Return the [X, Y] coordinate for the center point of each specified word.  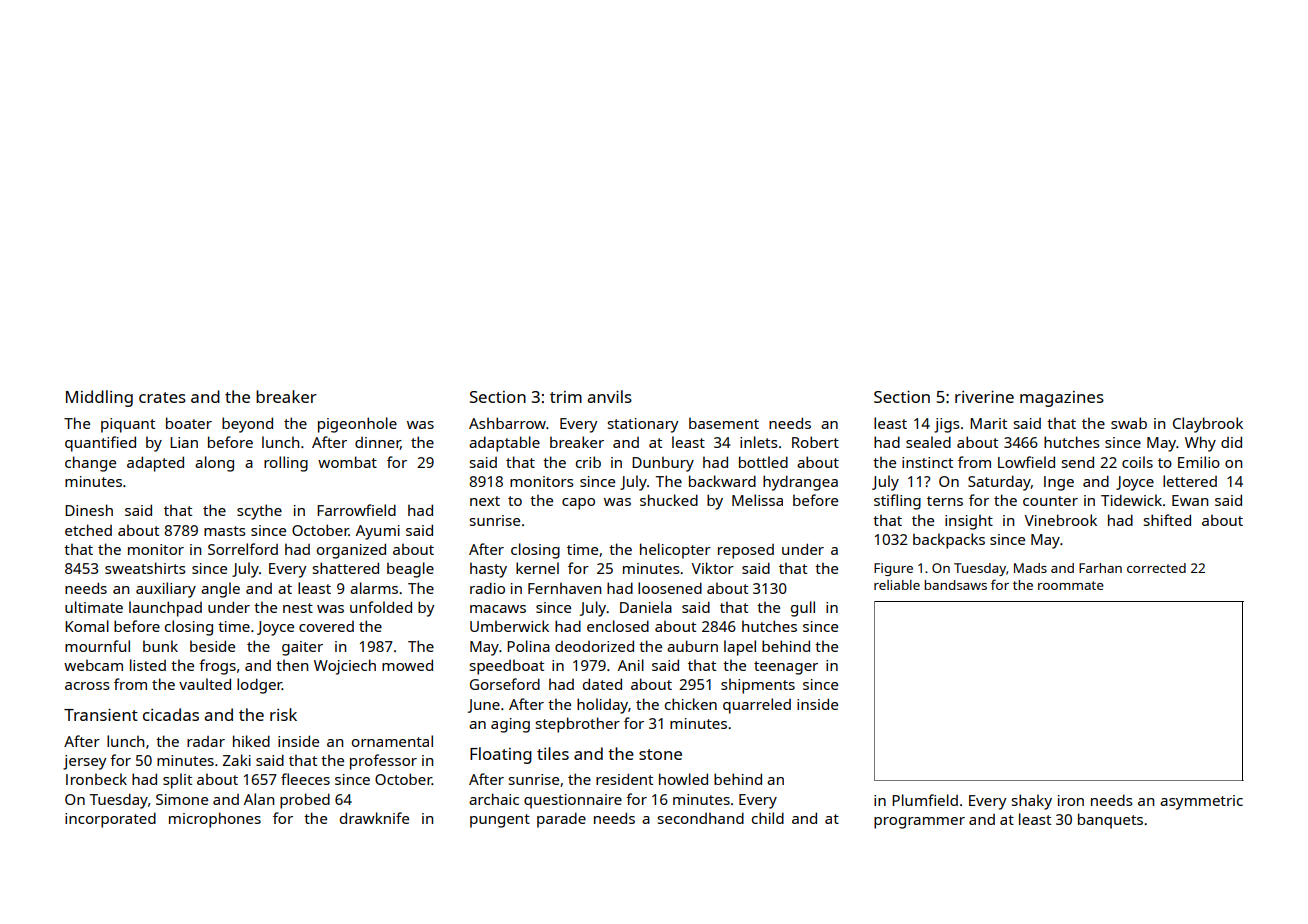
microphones [215, 820]
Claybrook [1208, 425]
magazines [1062, 399]
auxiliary [166, 590]
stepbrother [578, 725]
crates [162, 397]
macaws [498, 609]
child [768, 818]
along [214, 464]
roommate [1071, 585]
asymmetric [1201, 802]
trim [566, 397]
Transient [101, 715]
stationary [643, 425]
